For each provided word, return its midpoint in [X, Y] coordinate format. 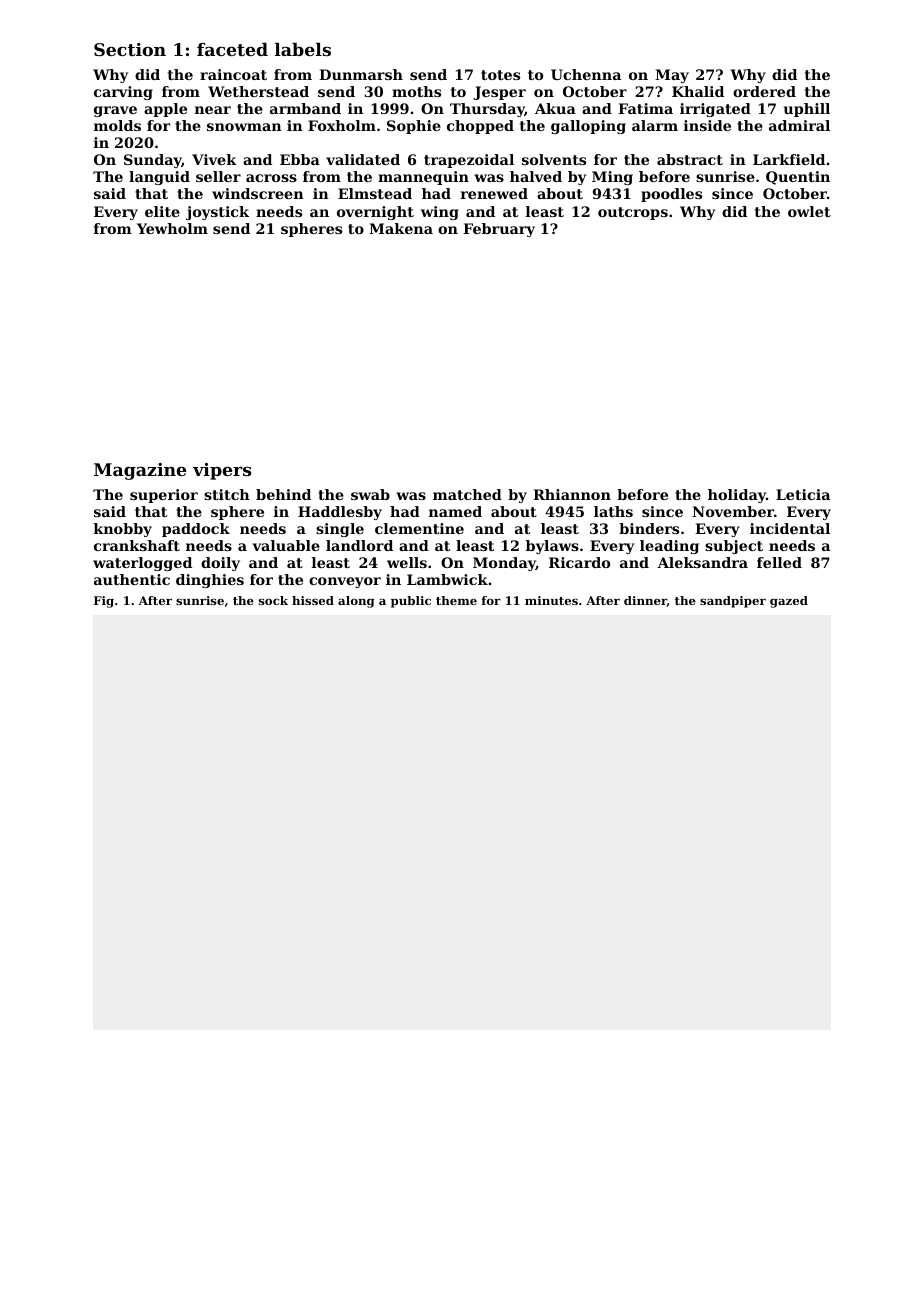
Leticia [803, 494]
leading [669, 547]
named [455, 511]
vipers [222, 471]
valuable [286, 545]
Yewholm [172, 228]
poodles [671, 195]
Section [130, 49]
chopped [480, 127]
